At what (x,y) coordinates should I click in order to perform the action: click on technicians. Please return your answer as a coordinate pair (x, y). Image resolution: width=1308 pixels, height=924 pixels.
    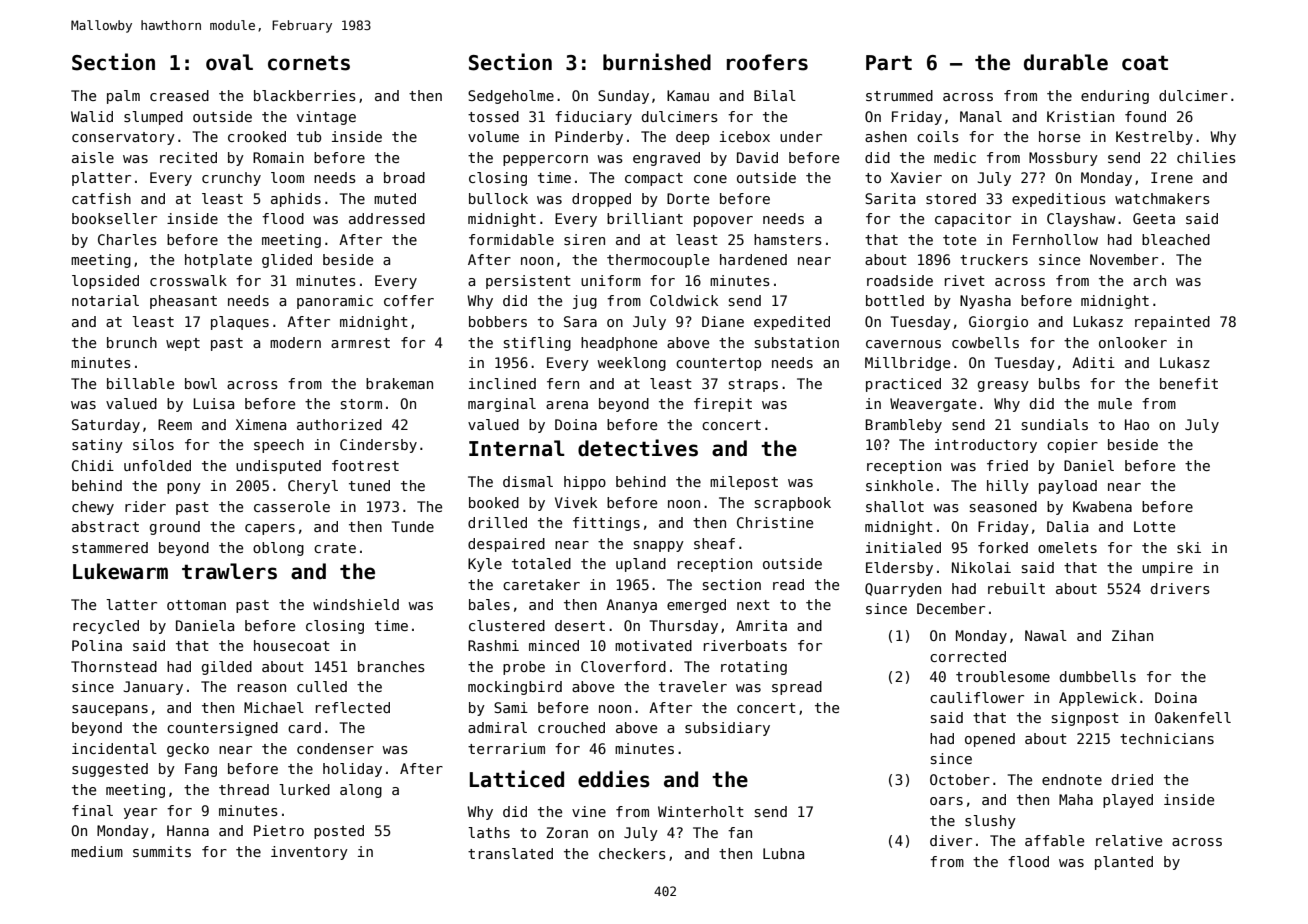
    Looking at the image, I should click on (1167, 738).
